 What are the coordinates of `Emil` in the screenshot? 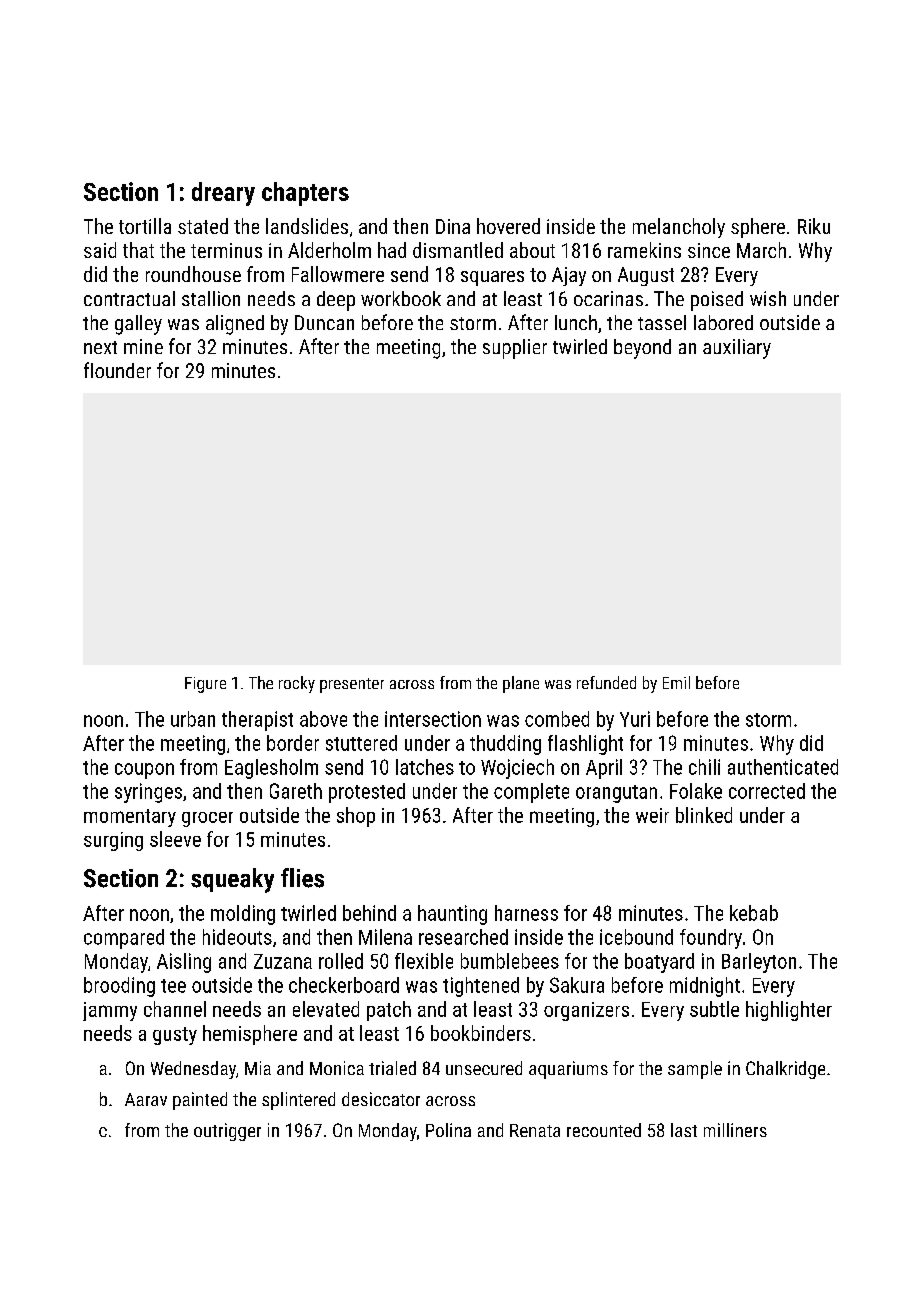 It's located at (676, 682).
